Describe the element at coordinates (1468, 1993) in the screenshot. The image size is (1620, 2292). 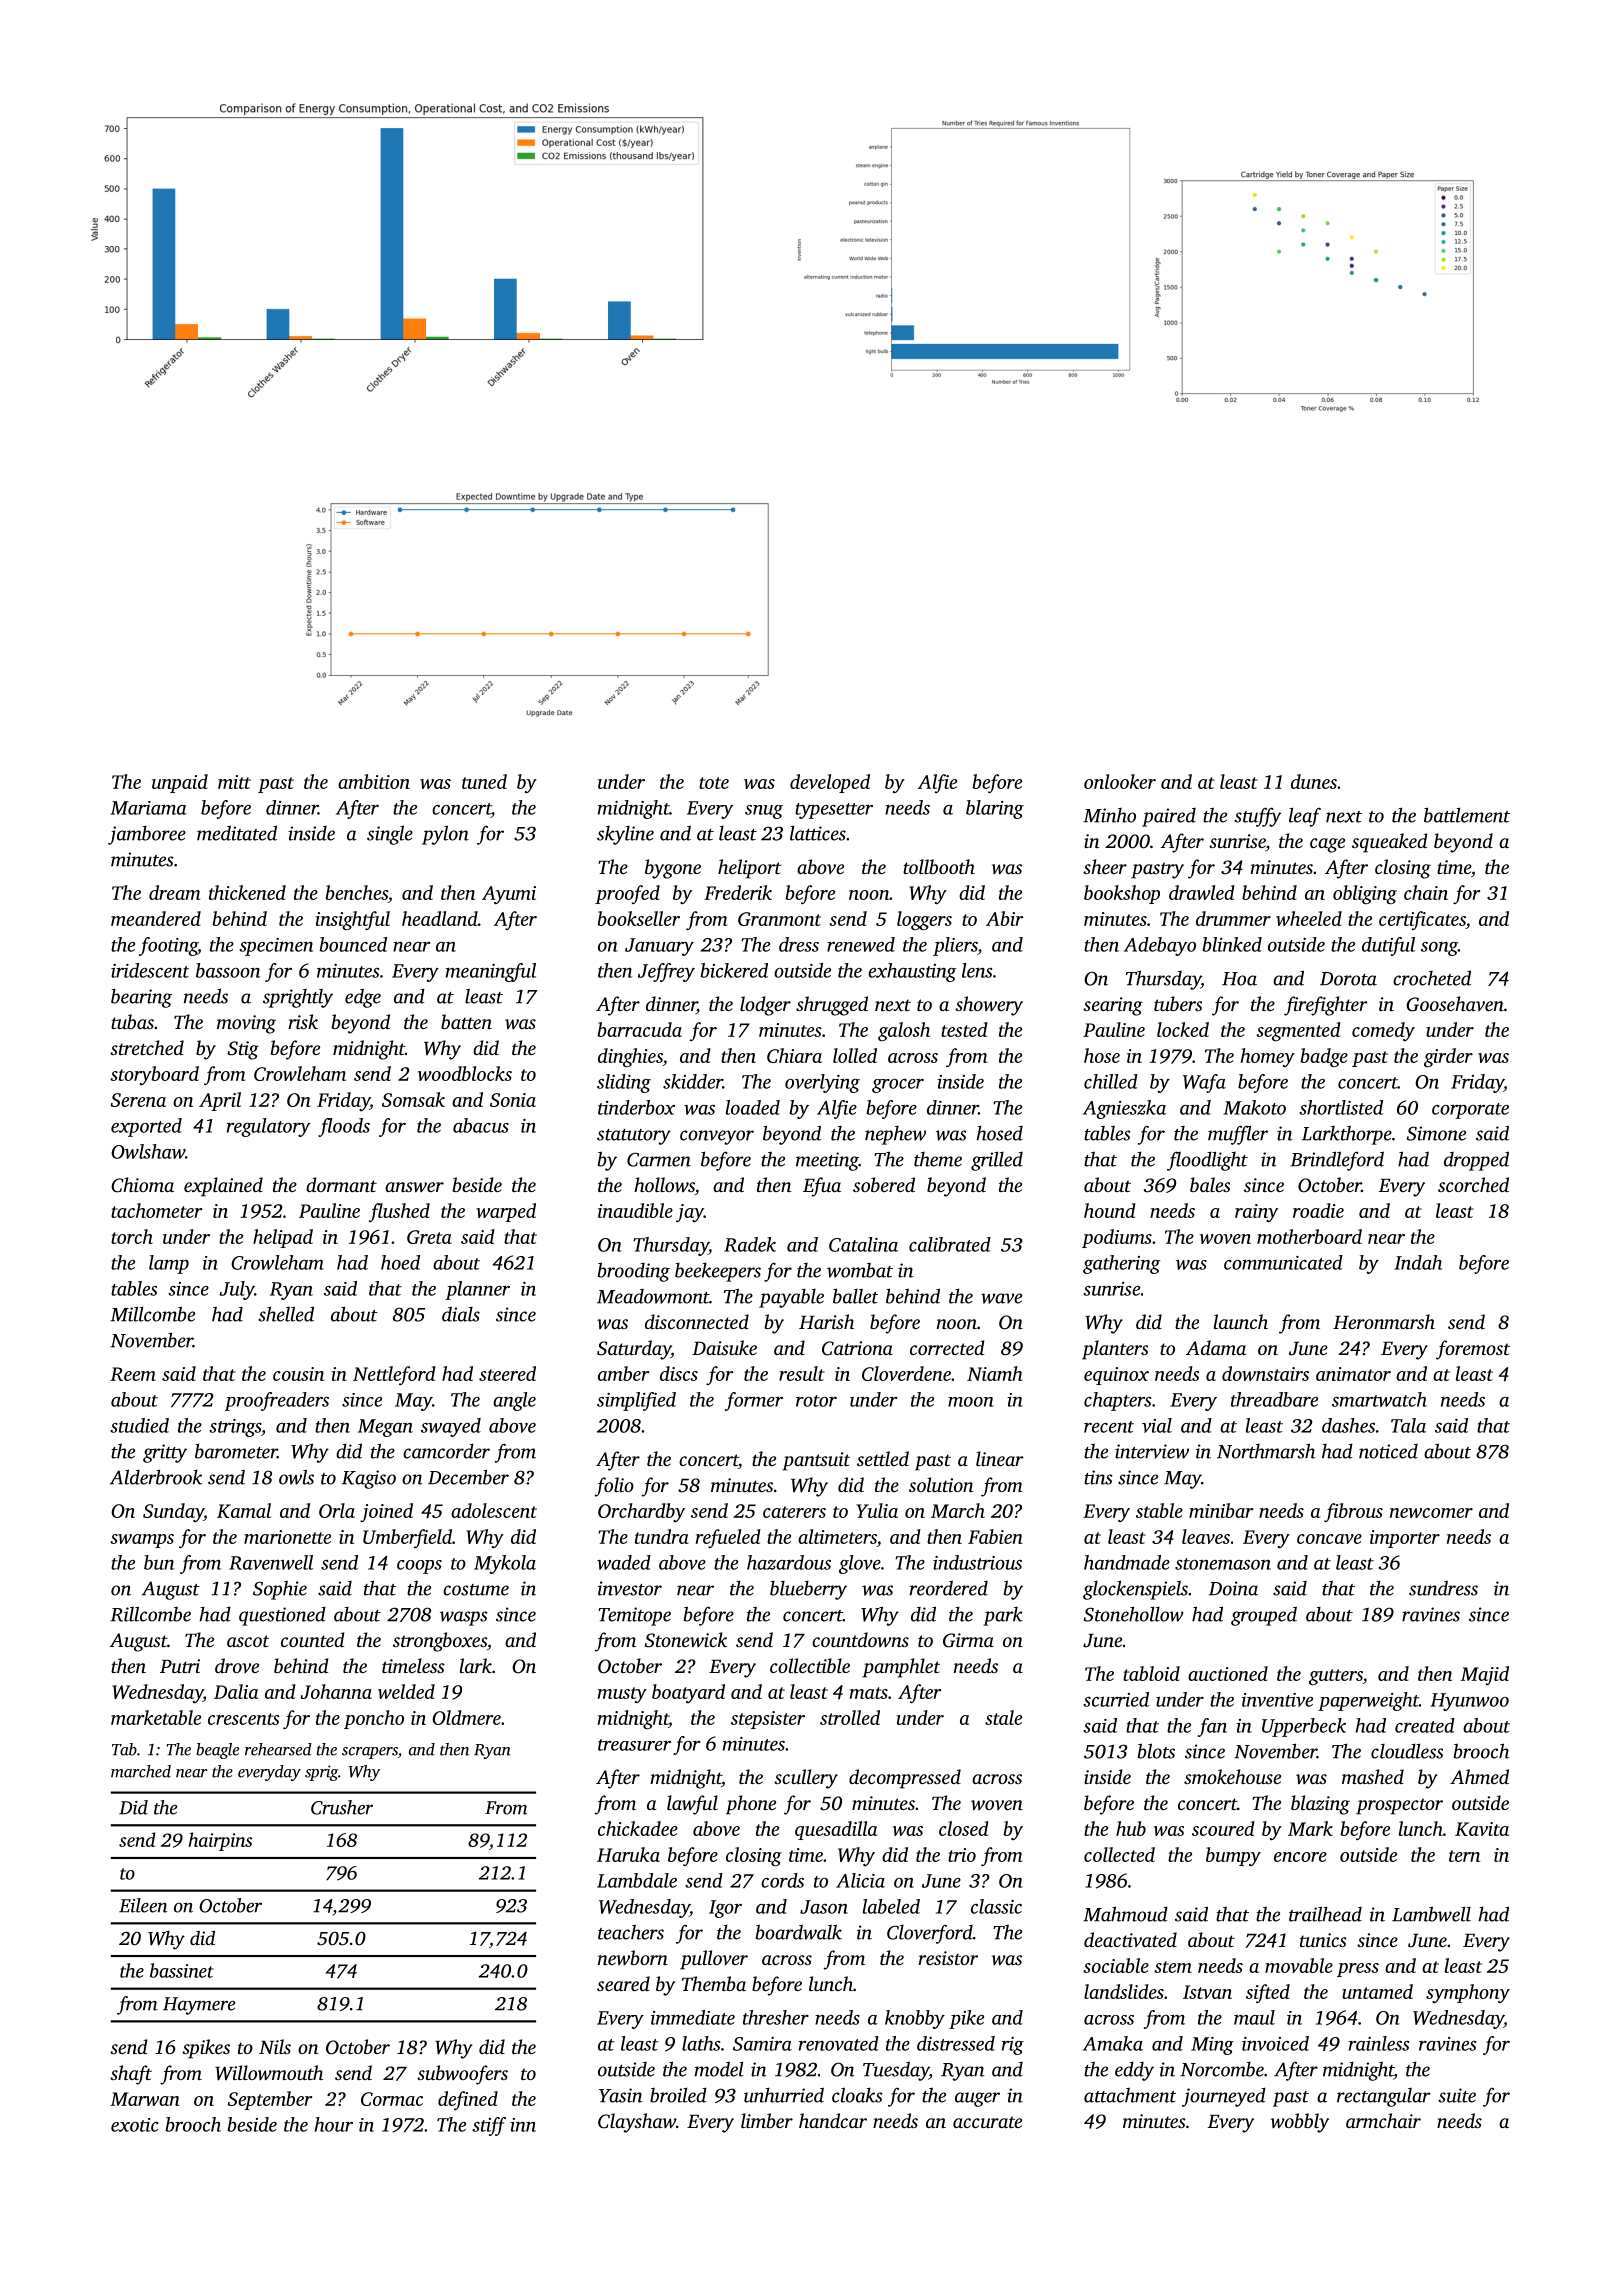
I see `symphony` at that location.
